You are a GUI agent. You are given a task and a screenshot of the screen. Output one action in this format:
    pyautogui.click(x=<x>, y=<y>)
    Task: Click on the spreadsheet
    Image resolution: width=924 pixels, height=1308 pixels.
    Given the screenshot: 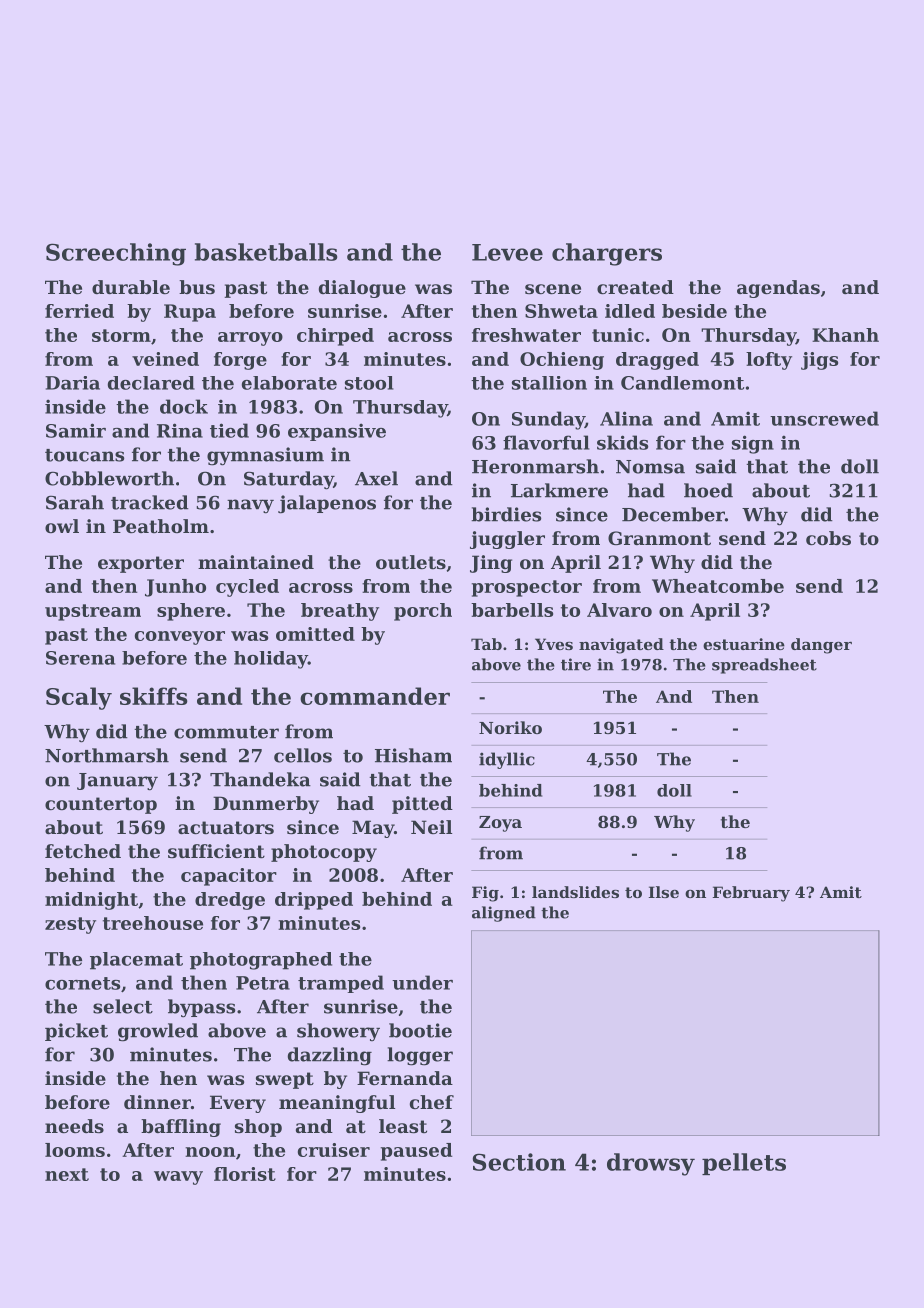 What is the action you would take?
    pyautogui.click(x=764, y=666)
